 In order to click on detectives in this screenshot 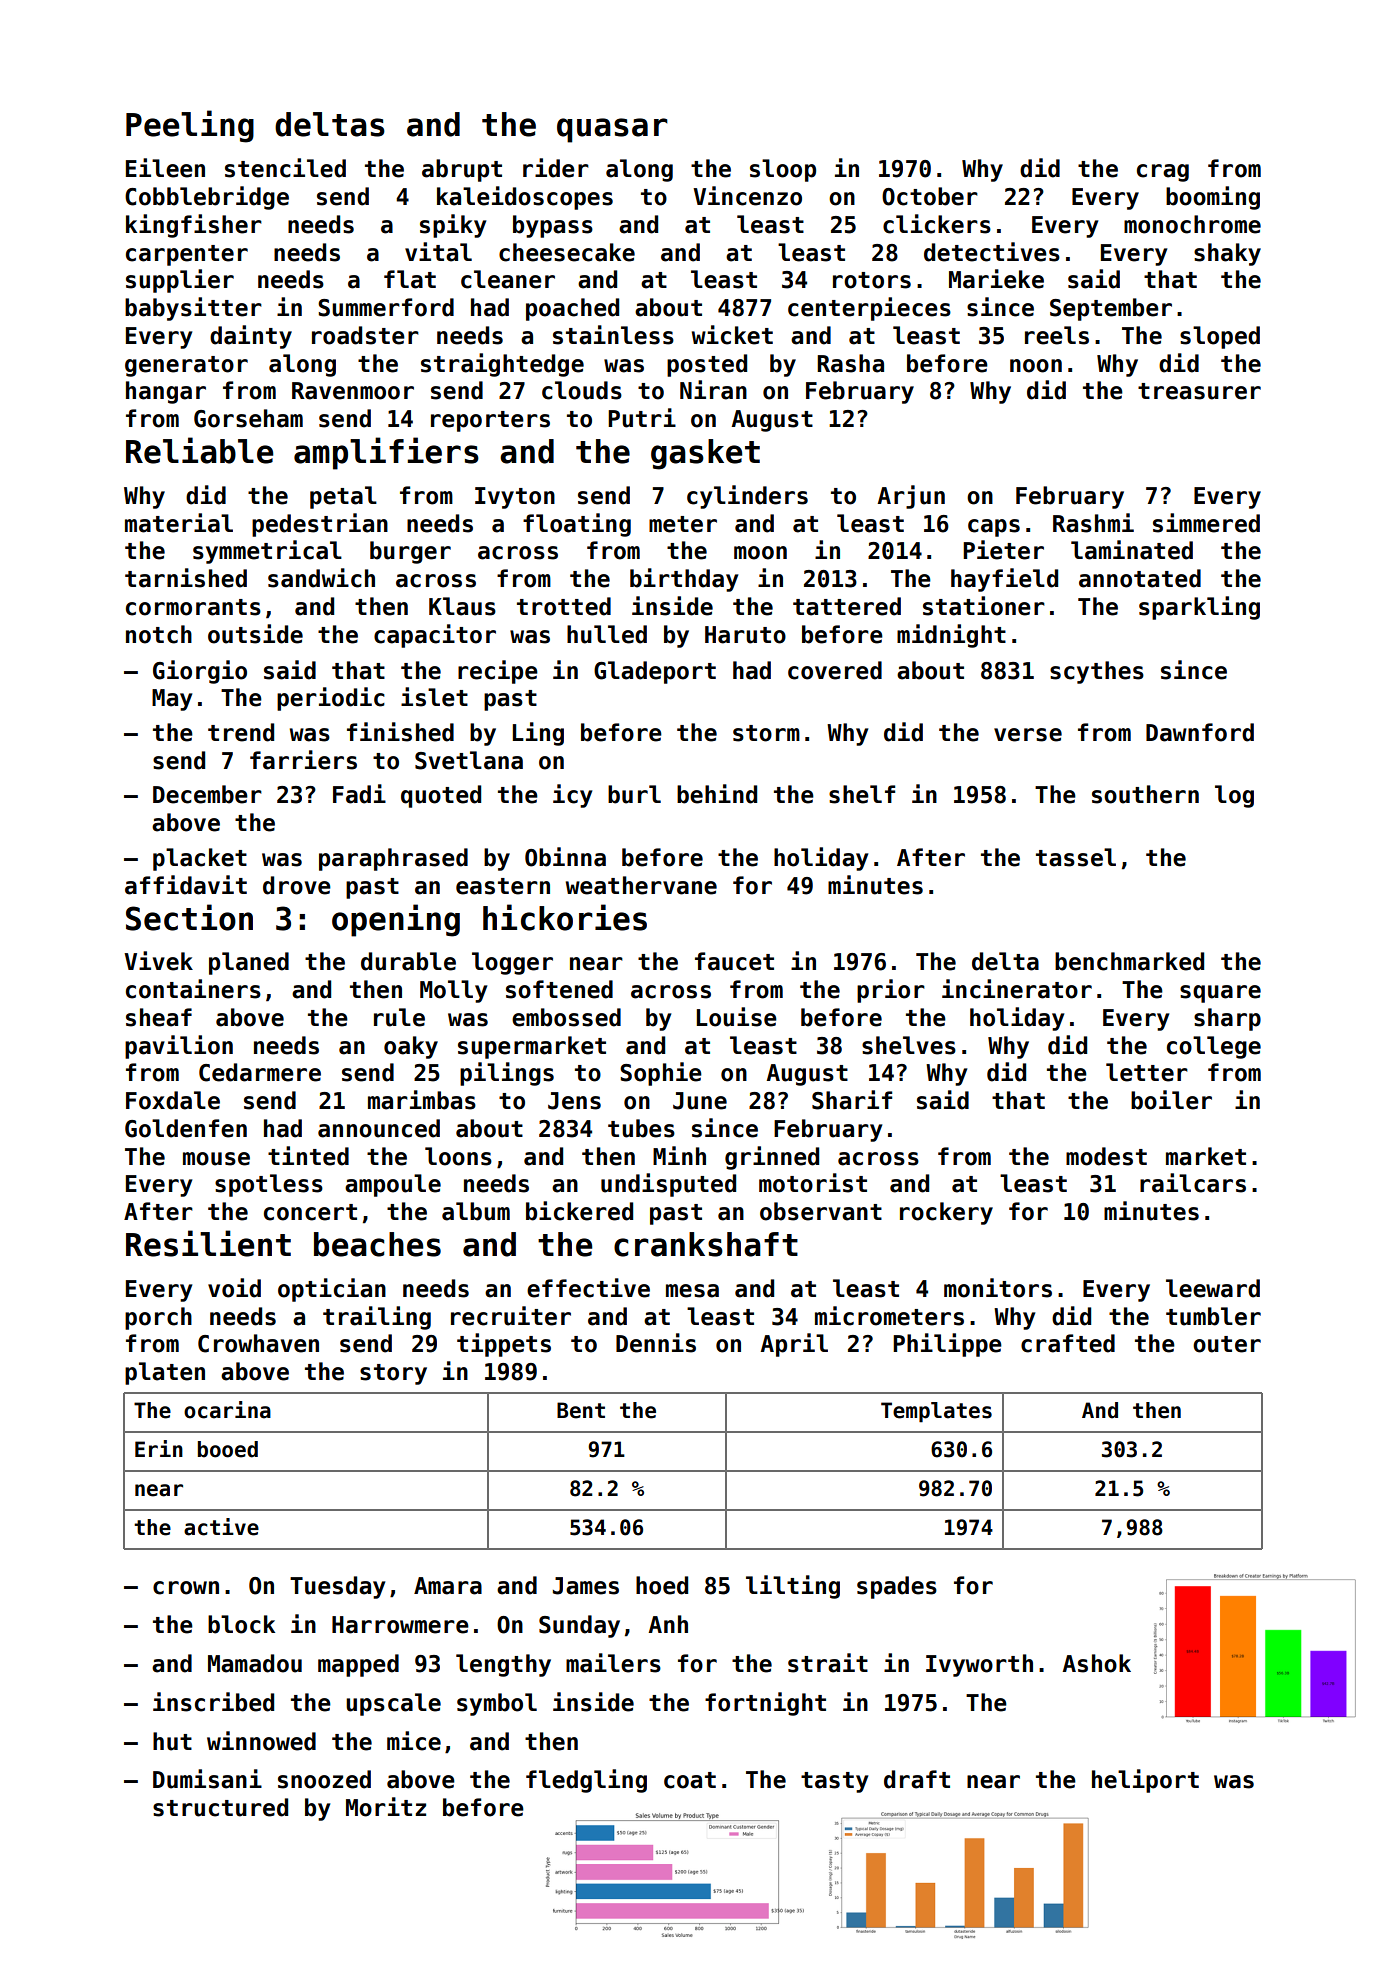, I will do `click(992, 252)`.
